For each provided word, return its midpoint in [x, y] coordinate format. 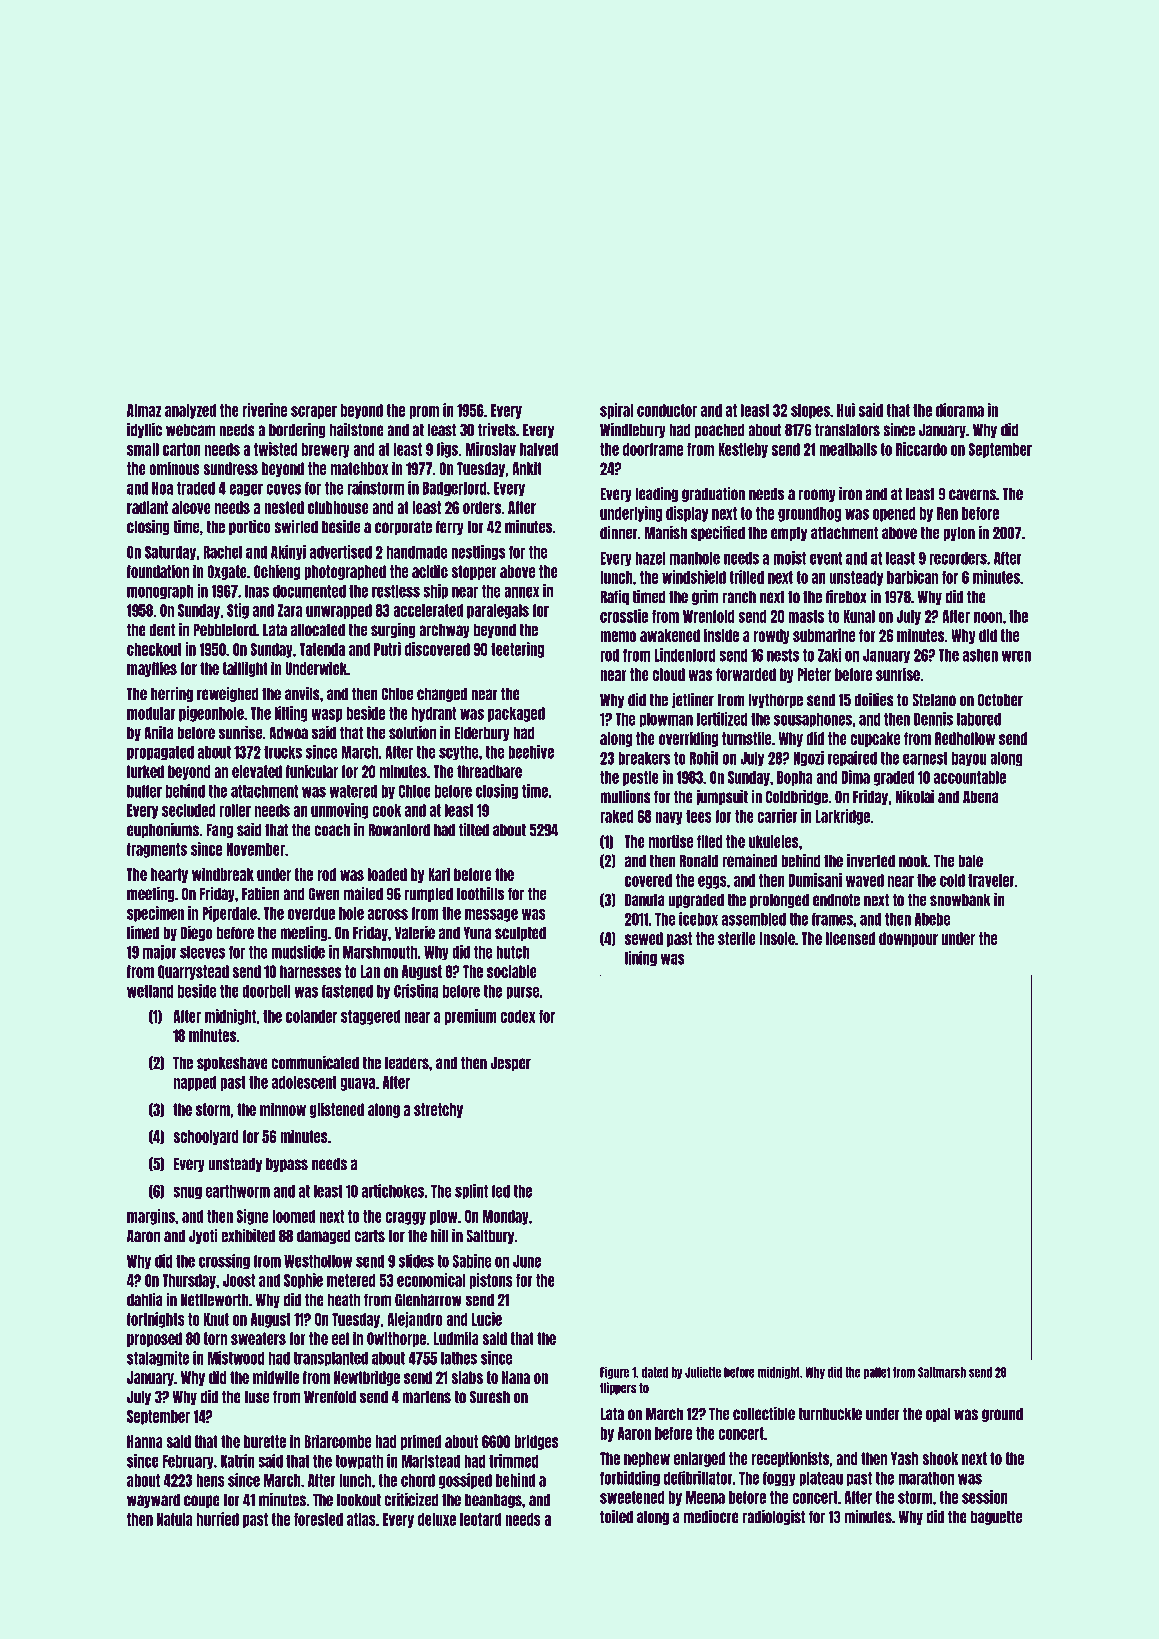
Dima [856, 777]
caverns [972, 495]
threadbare [489, 771]
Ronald [699, 861]
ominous [174, 468]
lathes [459, 1358]
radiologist [774, 1517]
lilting [291, 714]
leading [656, 494]
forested [318, 1519]
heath [344, 1300]
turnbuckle [830, 1414]
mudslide [298, 952]
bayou [969, 759]
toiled [616, 1517]
